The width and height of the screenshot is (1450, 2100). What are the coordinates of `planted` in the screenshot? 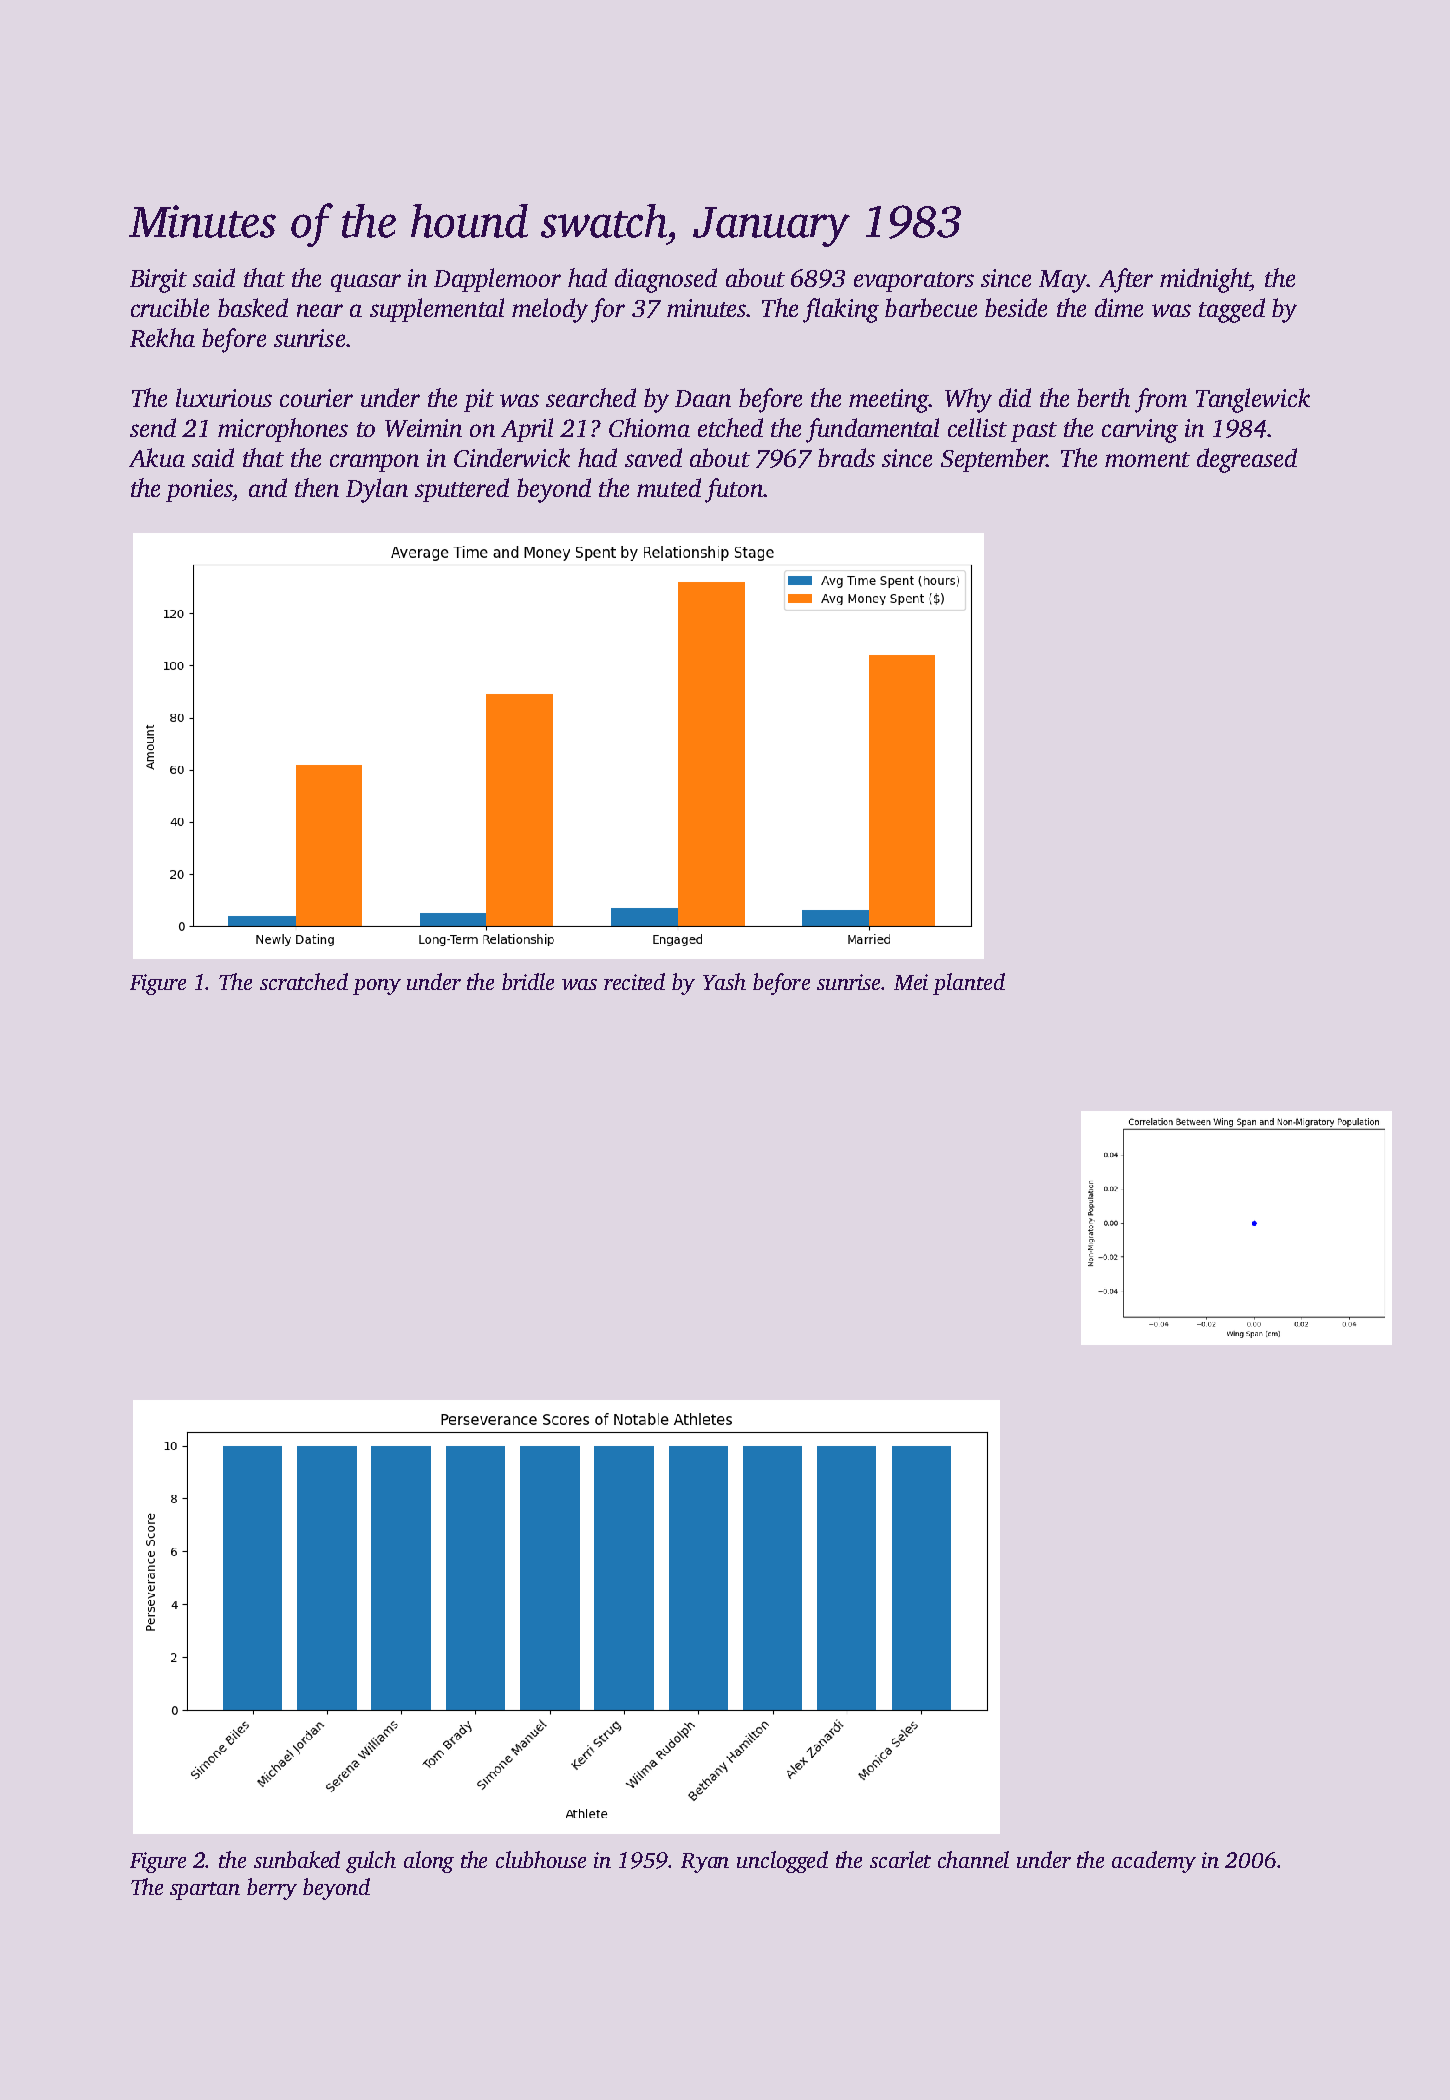 It's located at (969, 984).
